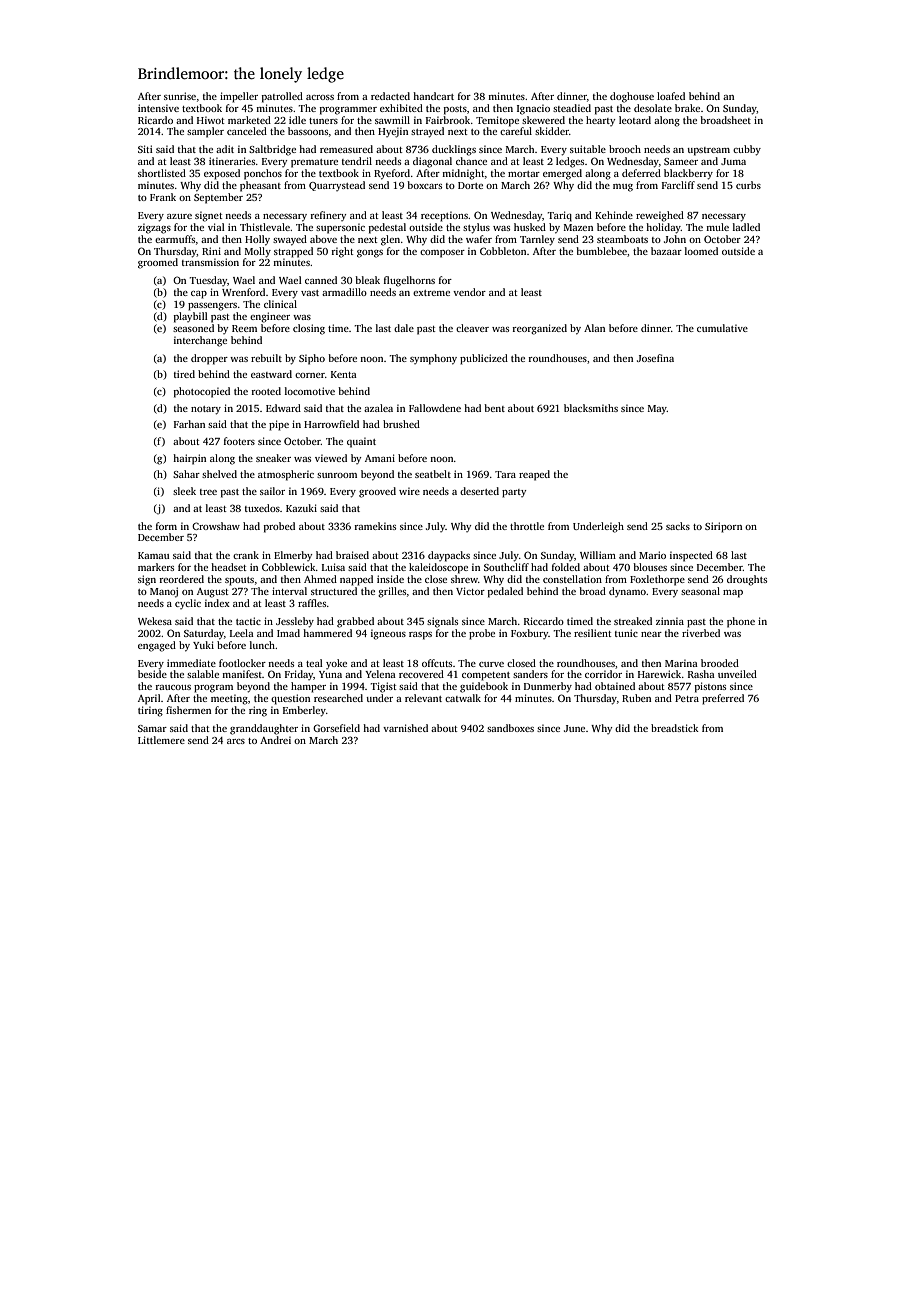  I want to click on handcart, so click(433, 96).
